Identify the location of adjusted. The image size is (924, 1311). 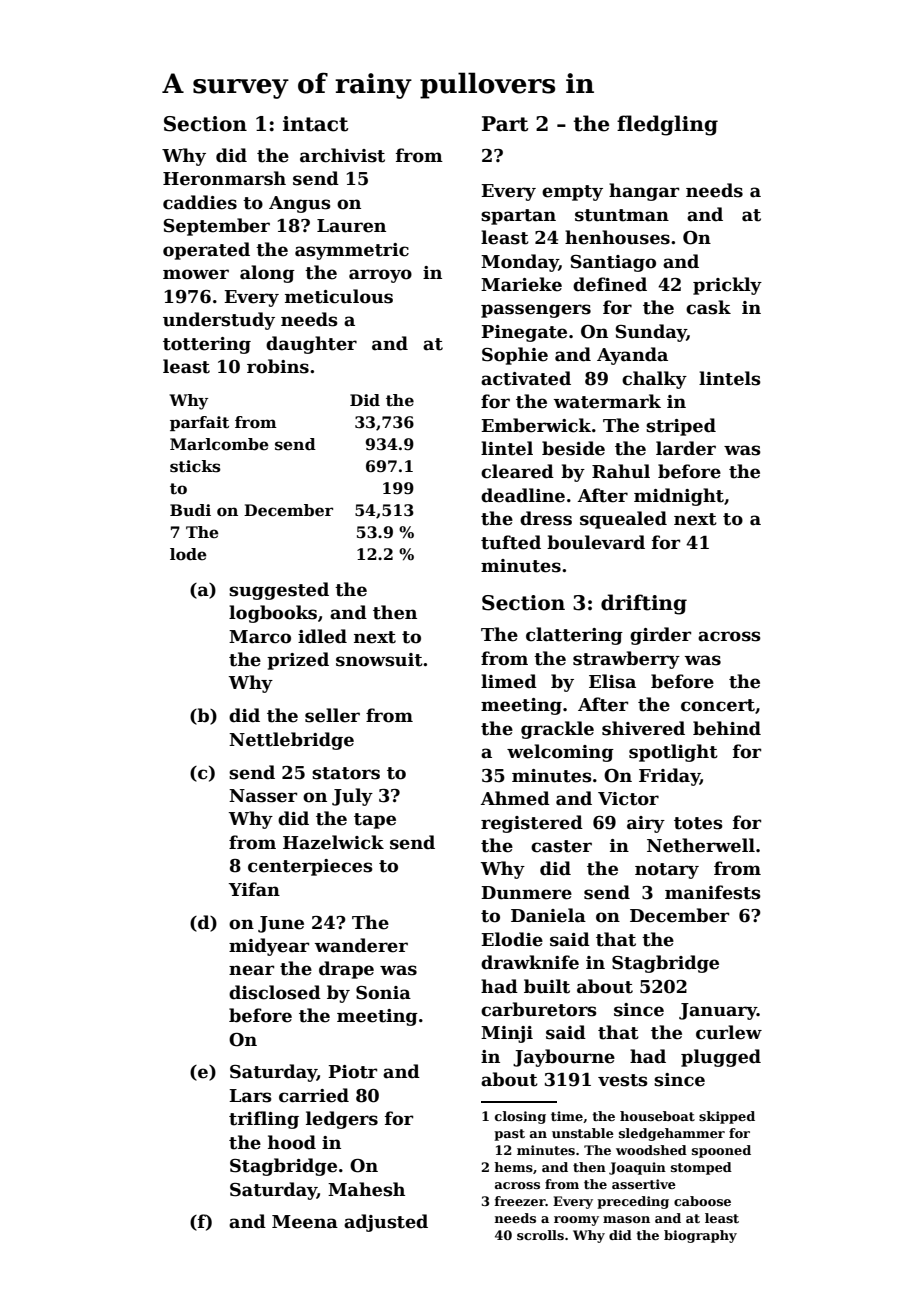
(386, 1223).
